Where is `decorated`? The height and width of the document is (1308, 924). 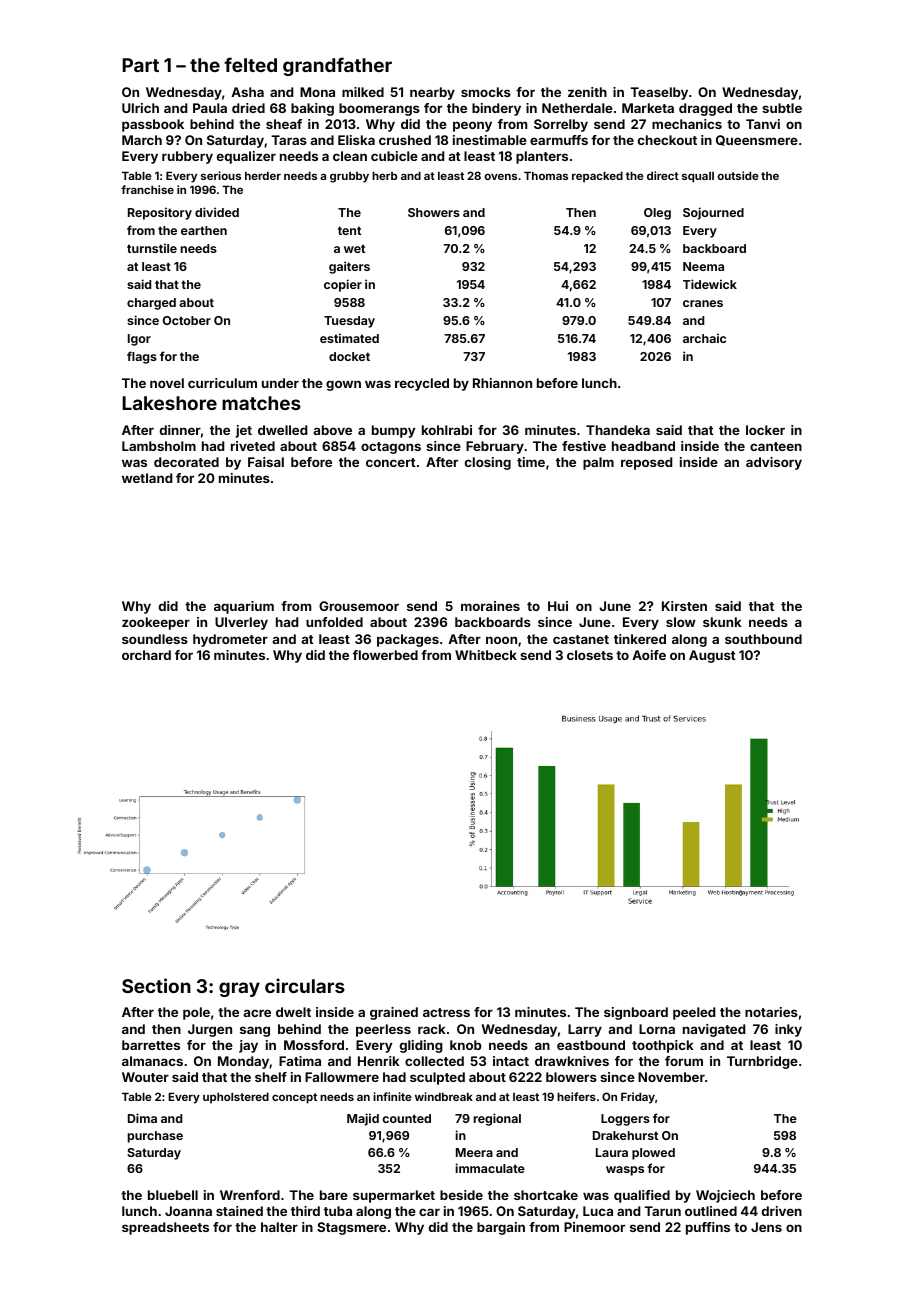 decorated is located at coordinates (186, 462).
